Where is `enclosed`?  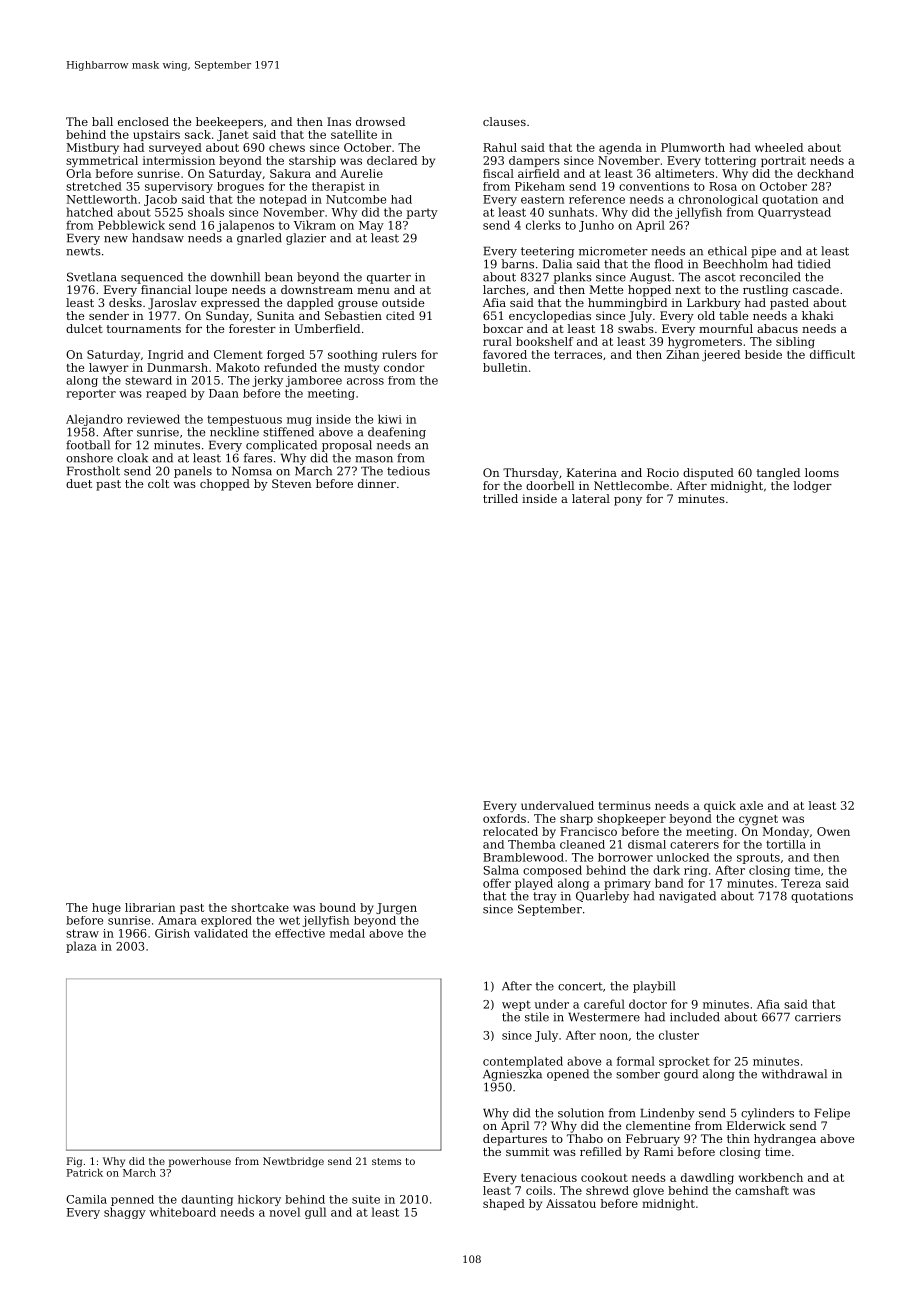 enclosed is located at coordinates (143, 121).
